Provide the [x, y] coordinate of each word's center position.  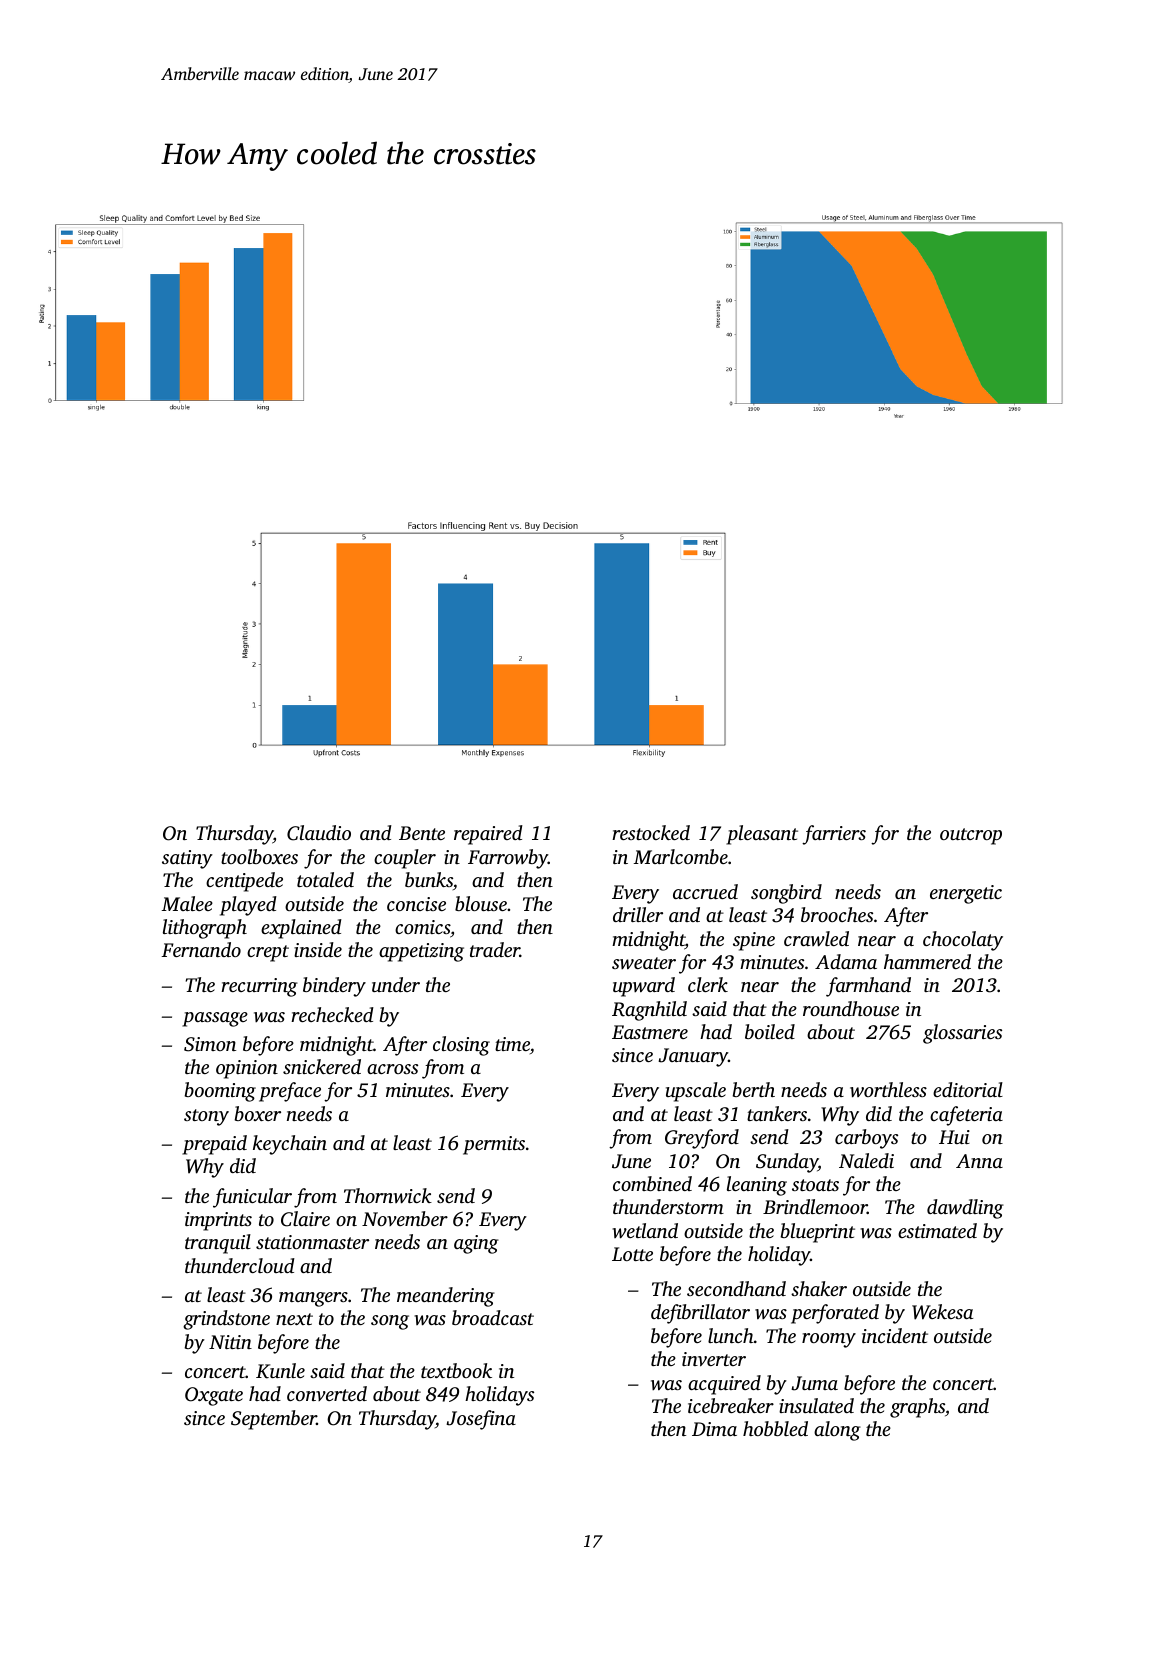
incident [895, 1335]
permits [494, 1145]
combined [652, 1183]
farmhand [868, 987]
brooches [837, 914]
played [248, 906]
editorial [968, 1089]
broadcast [493, 1317]
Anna [979, 1161]
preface [290, 1092]
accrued [705, 891]
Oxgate [214, 1396]
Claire [305, 1219]
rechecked [332, 1014]
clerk [708, 984]
